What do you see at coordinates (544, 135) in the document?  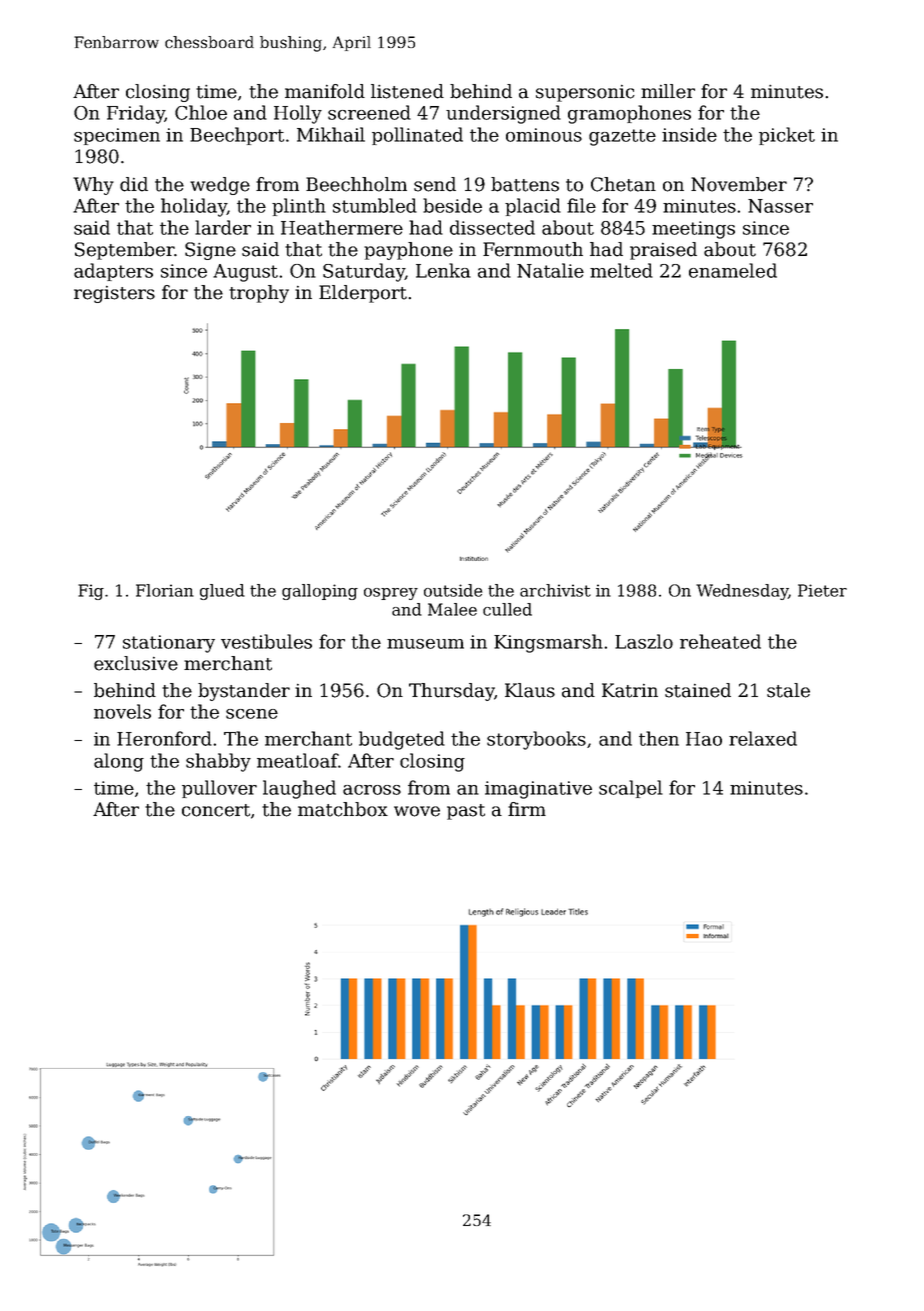 I see `ominous` at bounding box center [544, 135].
